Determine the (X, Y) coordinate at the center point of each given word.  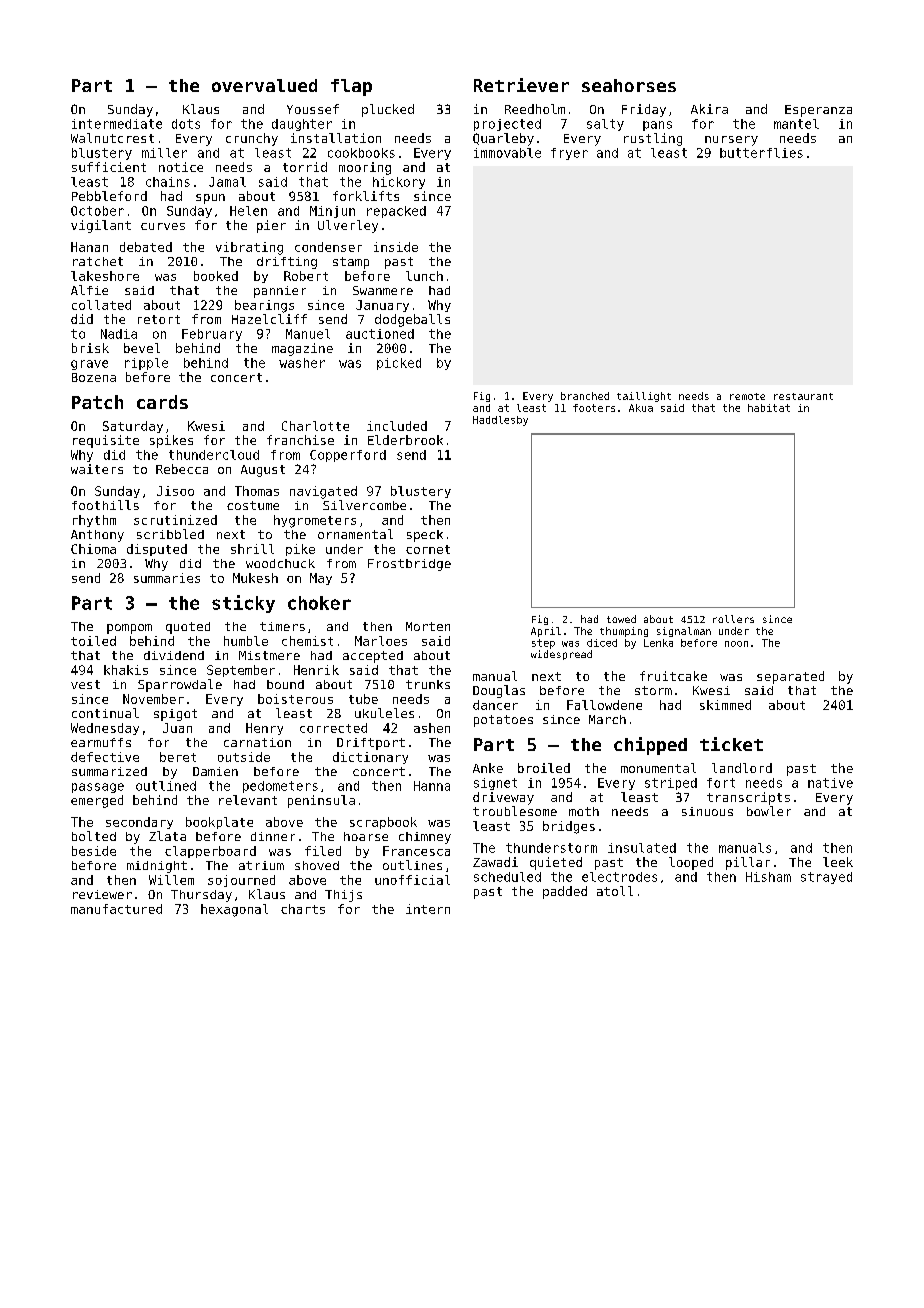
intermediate (117, 124)
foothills (105, 505)
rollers (733, 619)
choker (319, 603)
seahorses (629, 85)
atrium (261, 865)
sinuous (707, 811)
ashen (432, 728)
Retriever (521, 85)
